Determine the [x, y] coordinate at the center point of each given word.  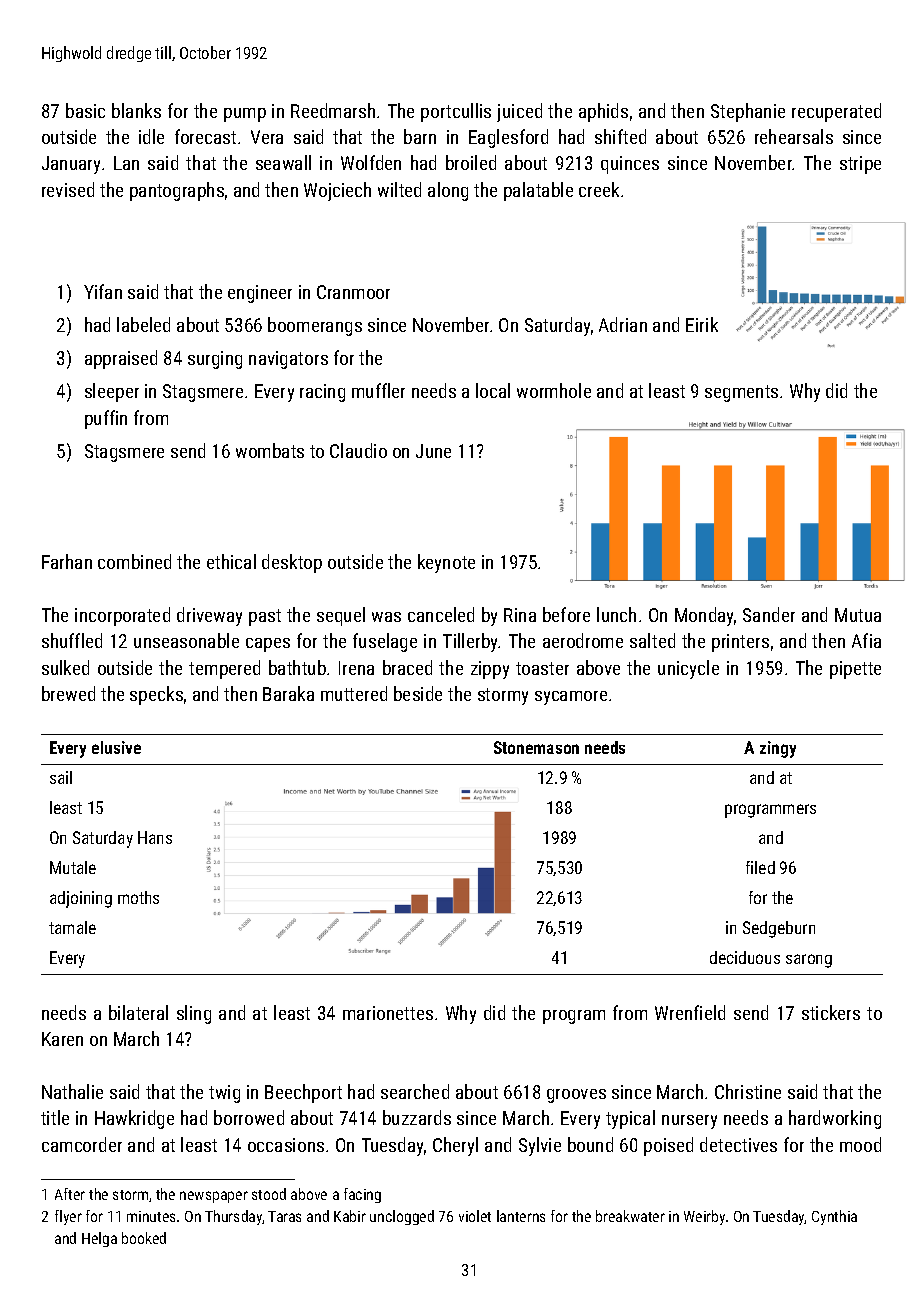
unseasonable [186, 640]
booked [144, 1238]
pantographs [177, 191]
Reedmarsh [333, 110]
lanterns [521, 1216]
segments [741, 393]
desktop [292, 563]
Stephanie [748, 112]
